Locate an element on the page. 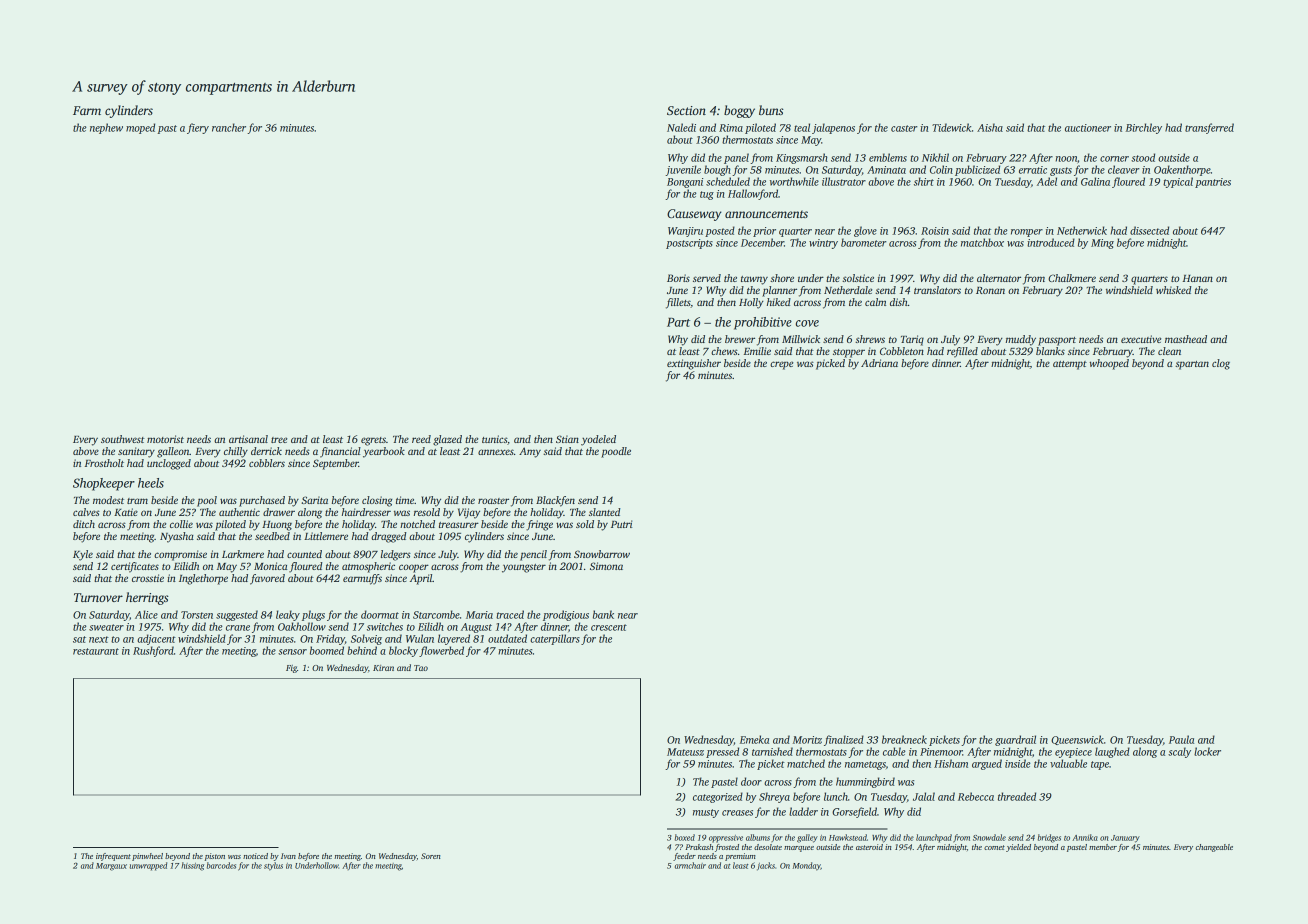  Margaux is located at coordinates (111, 867).
